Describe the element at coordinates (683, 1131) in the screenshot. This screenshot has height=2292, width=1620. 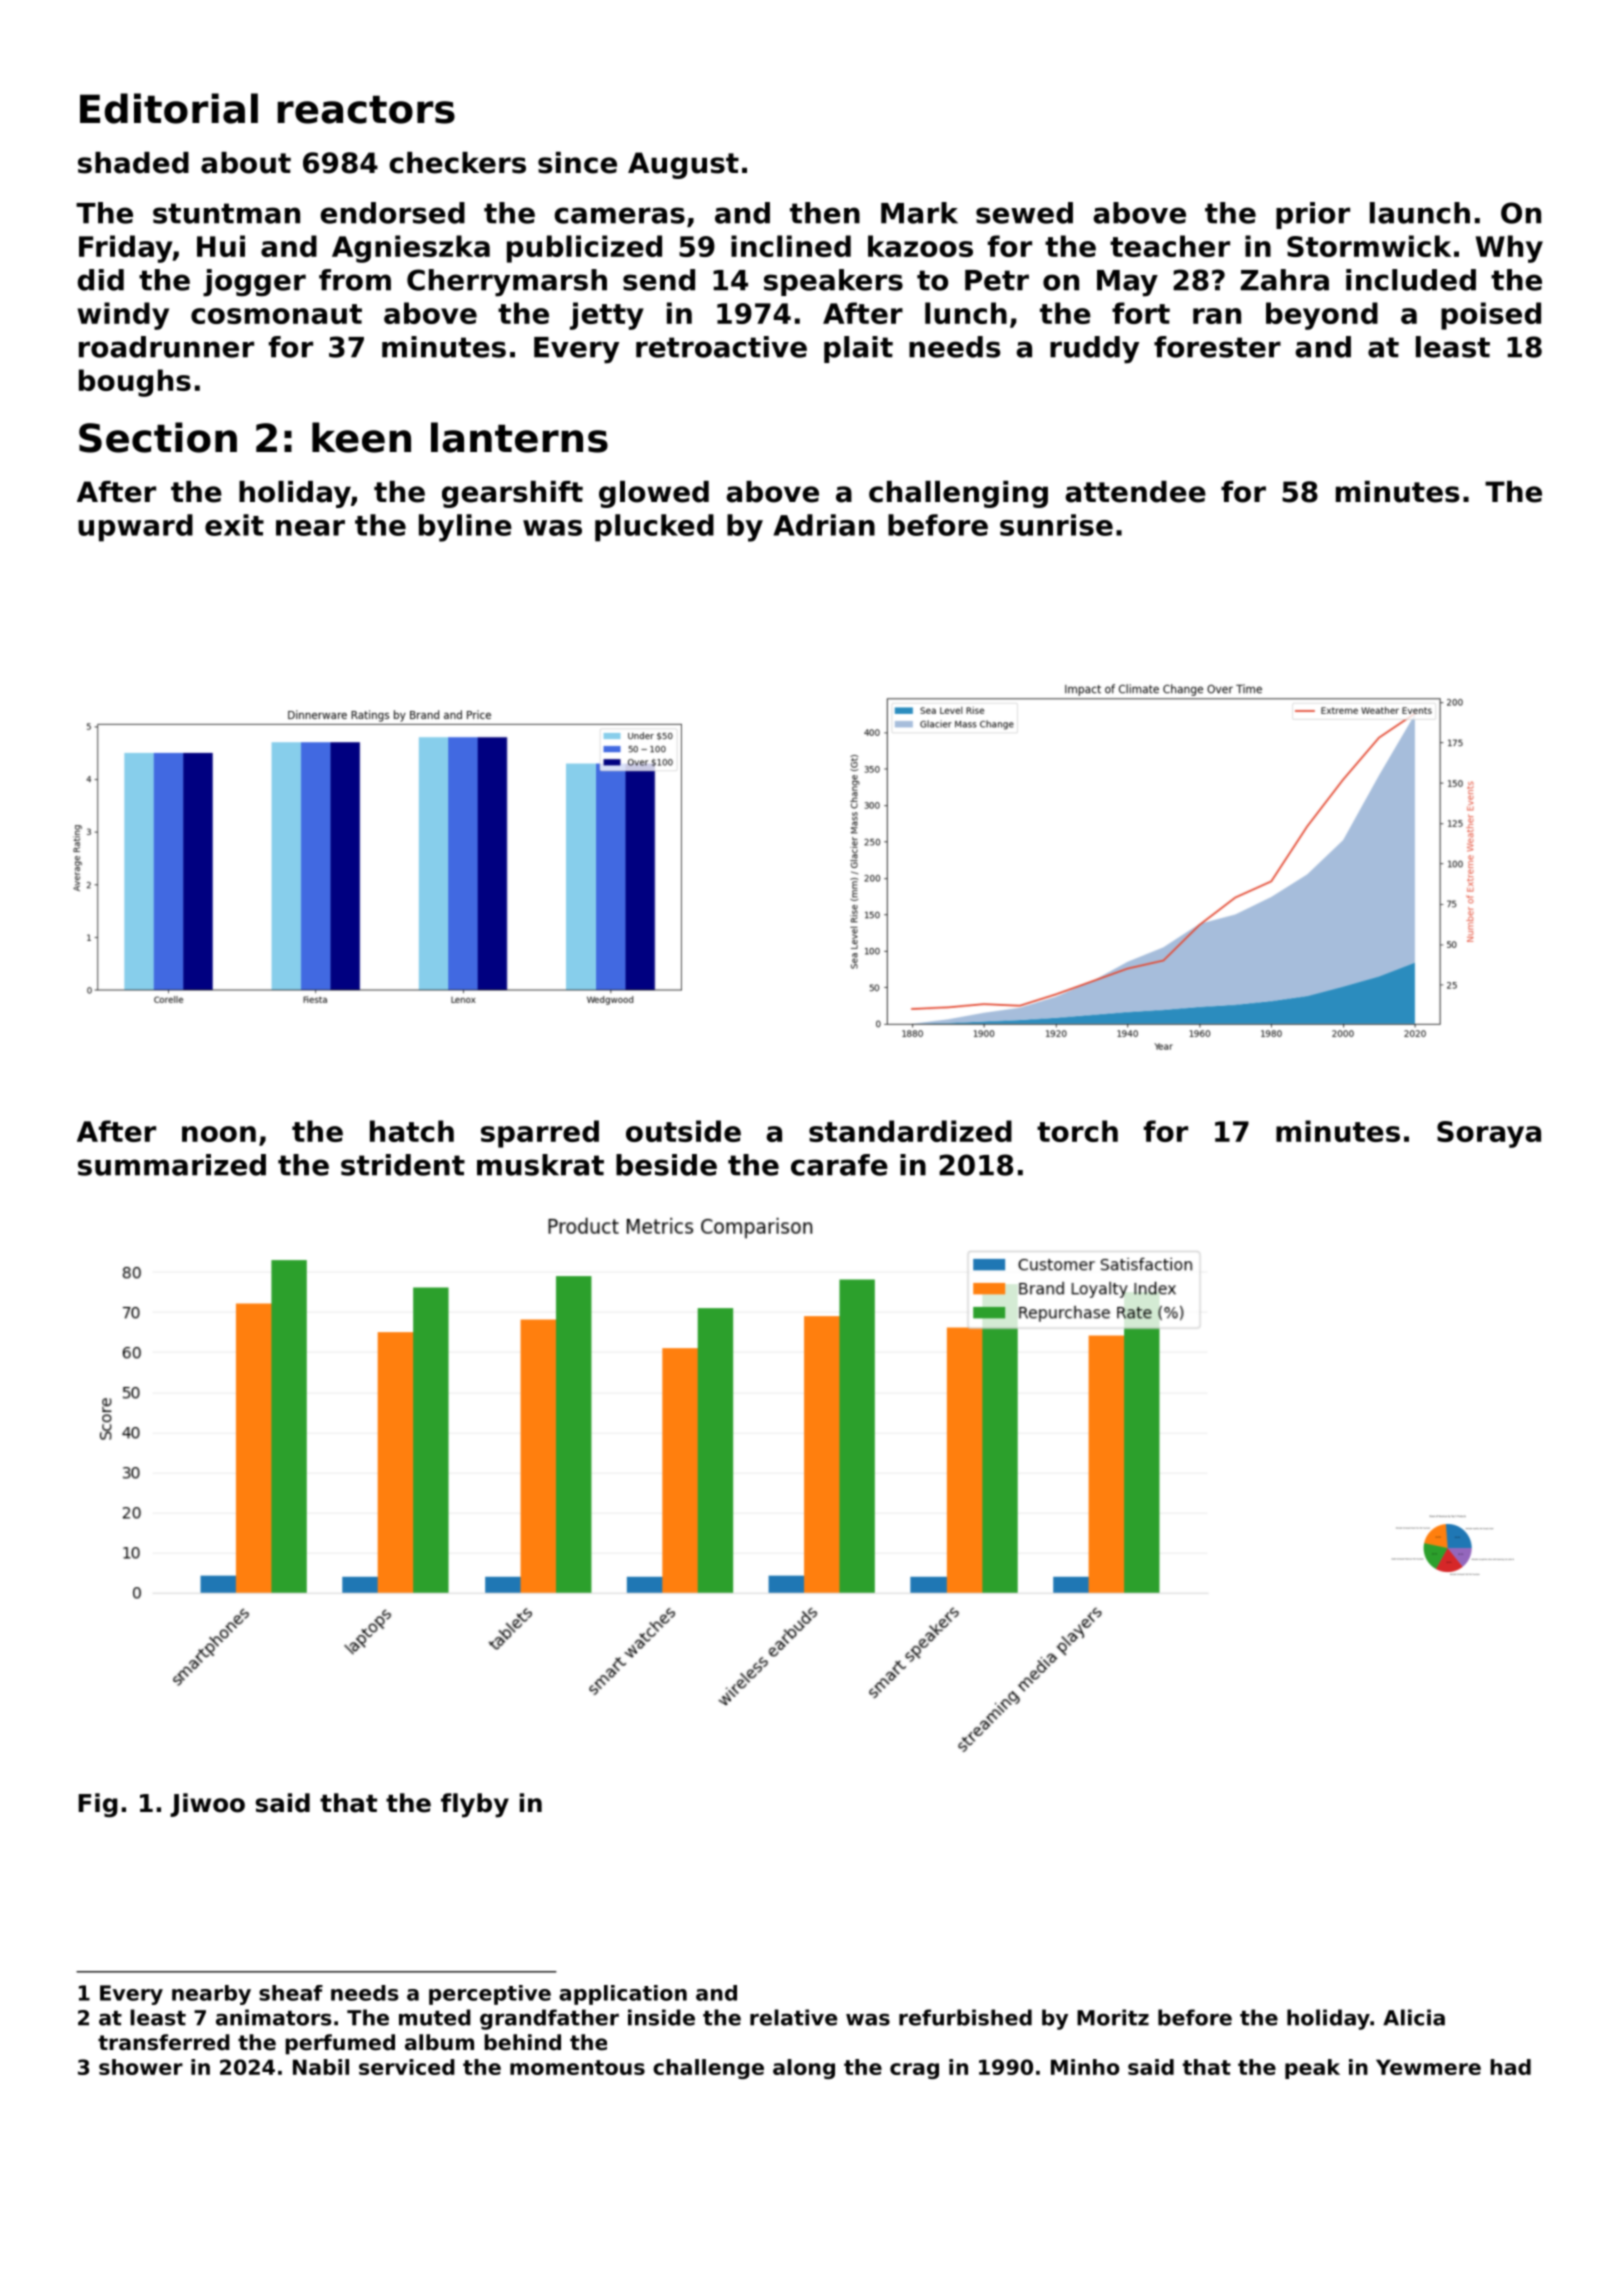
I see `outside` at that location.
